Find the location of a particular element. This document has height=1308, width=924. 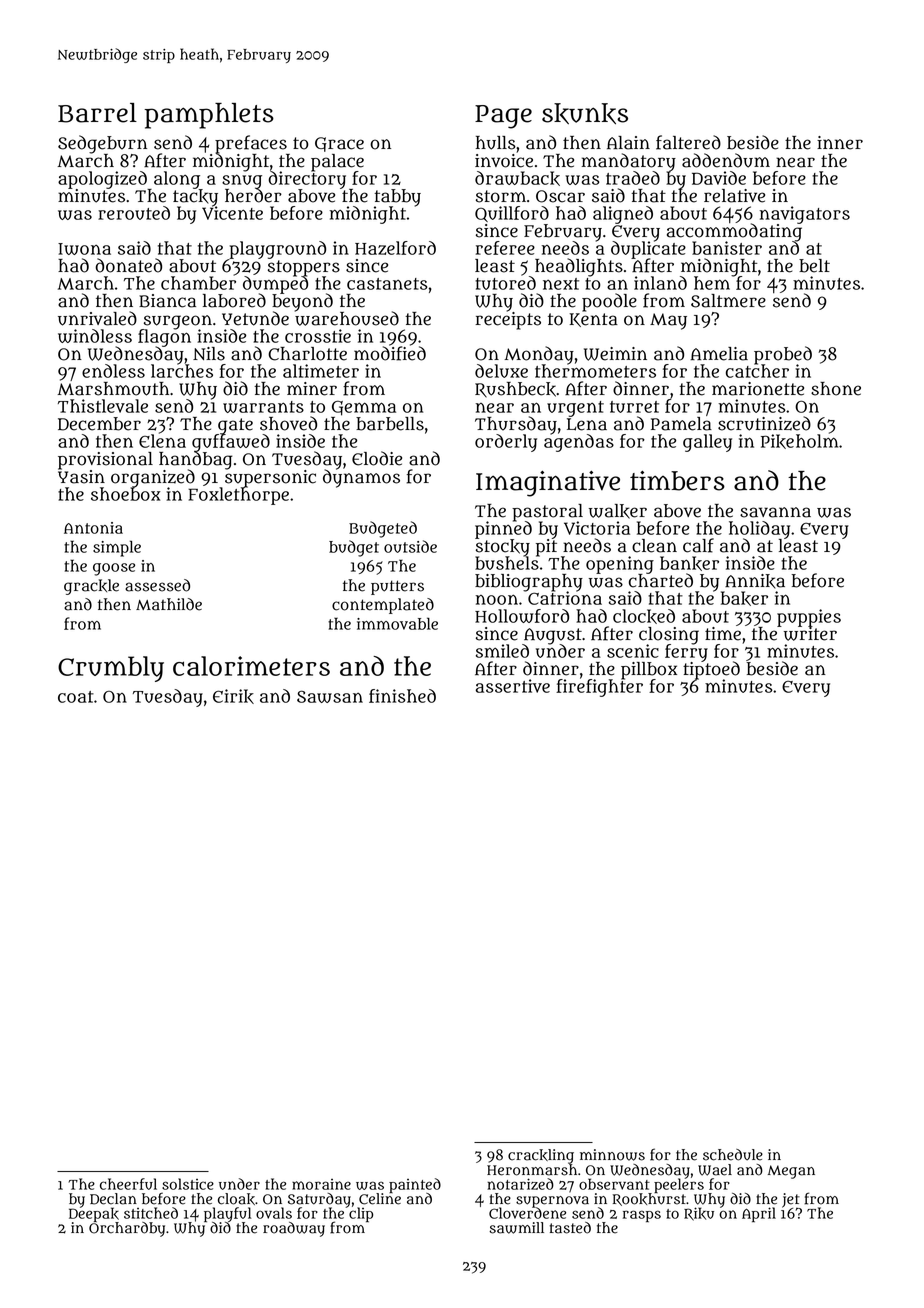

assertive is located at coordinates (513, 686).
